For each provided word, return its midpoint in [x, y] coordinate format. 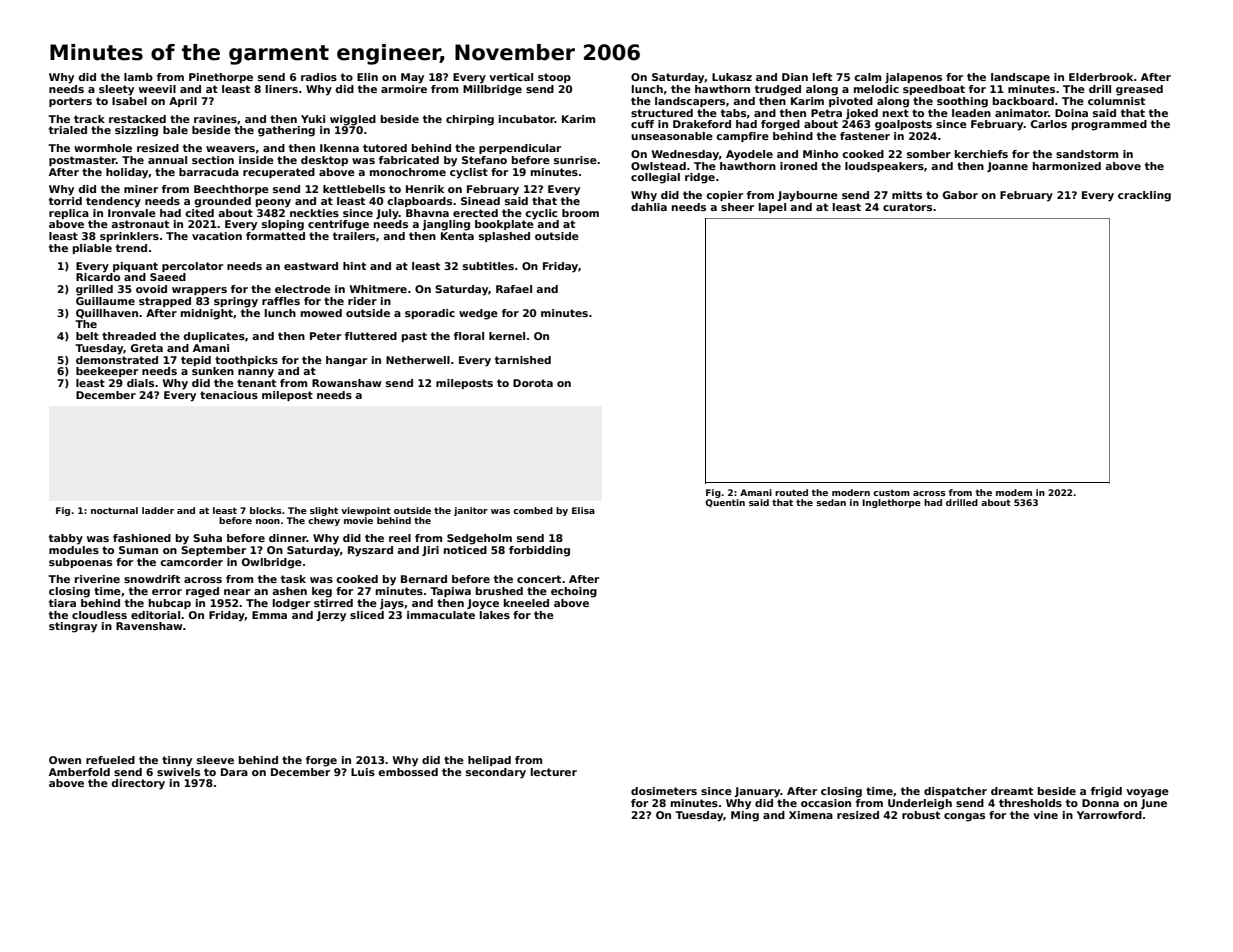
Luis [363, 772]
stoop [554, 78]
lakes [495, 615]
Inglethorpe [891, 503]
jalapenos [913, 78]
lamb [138, 77]
